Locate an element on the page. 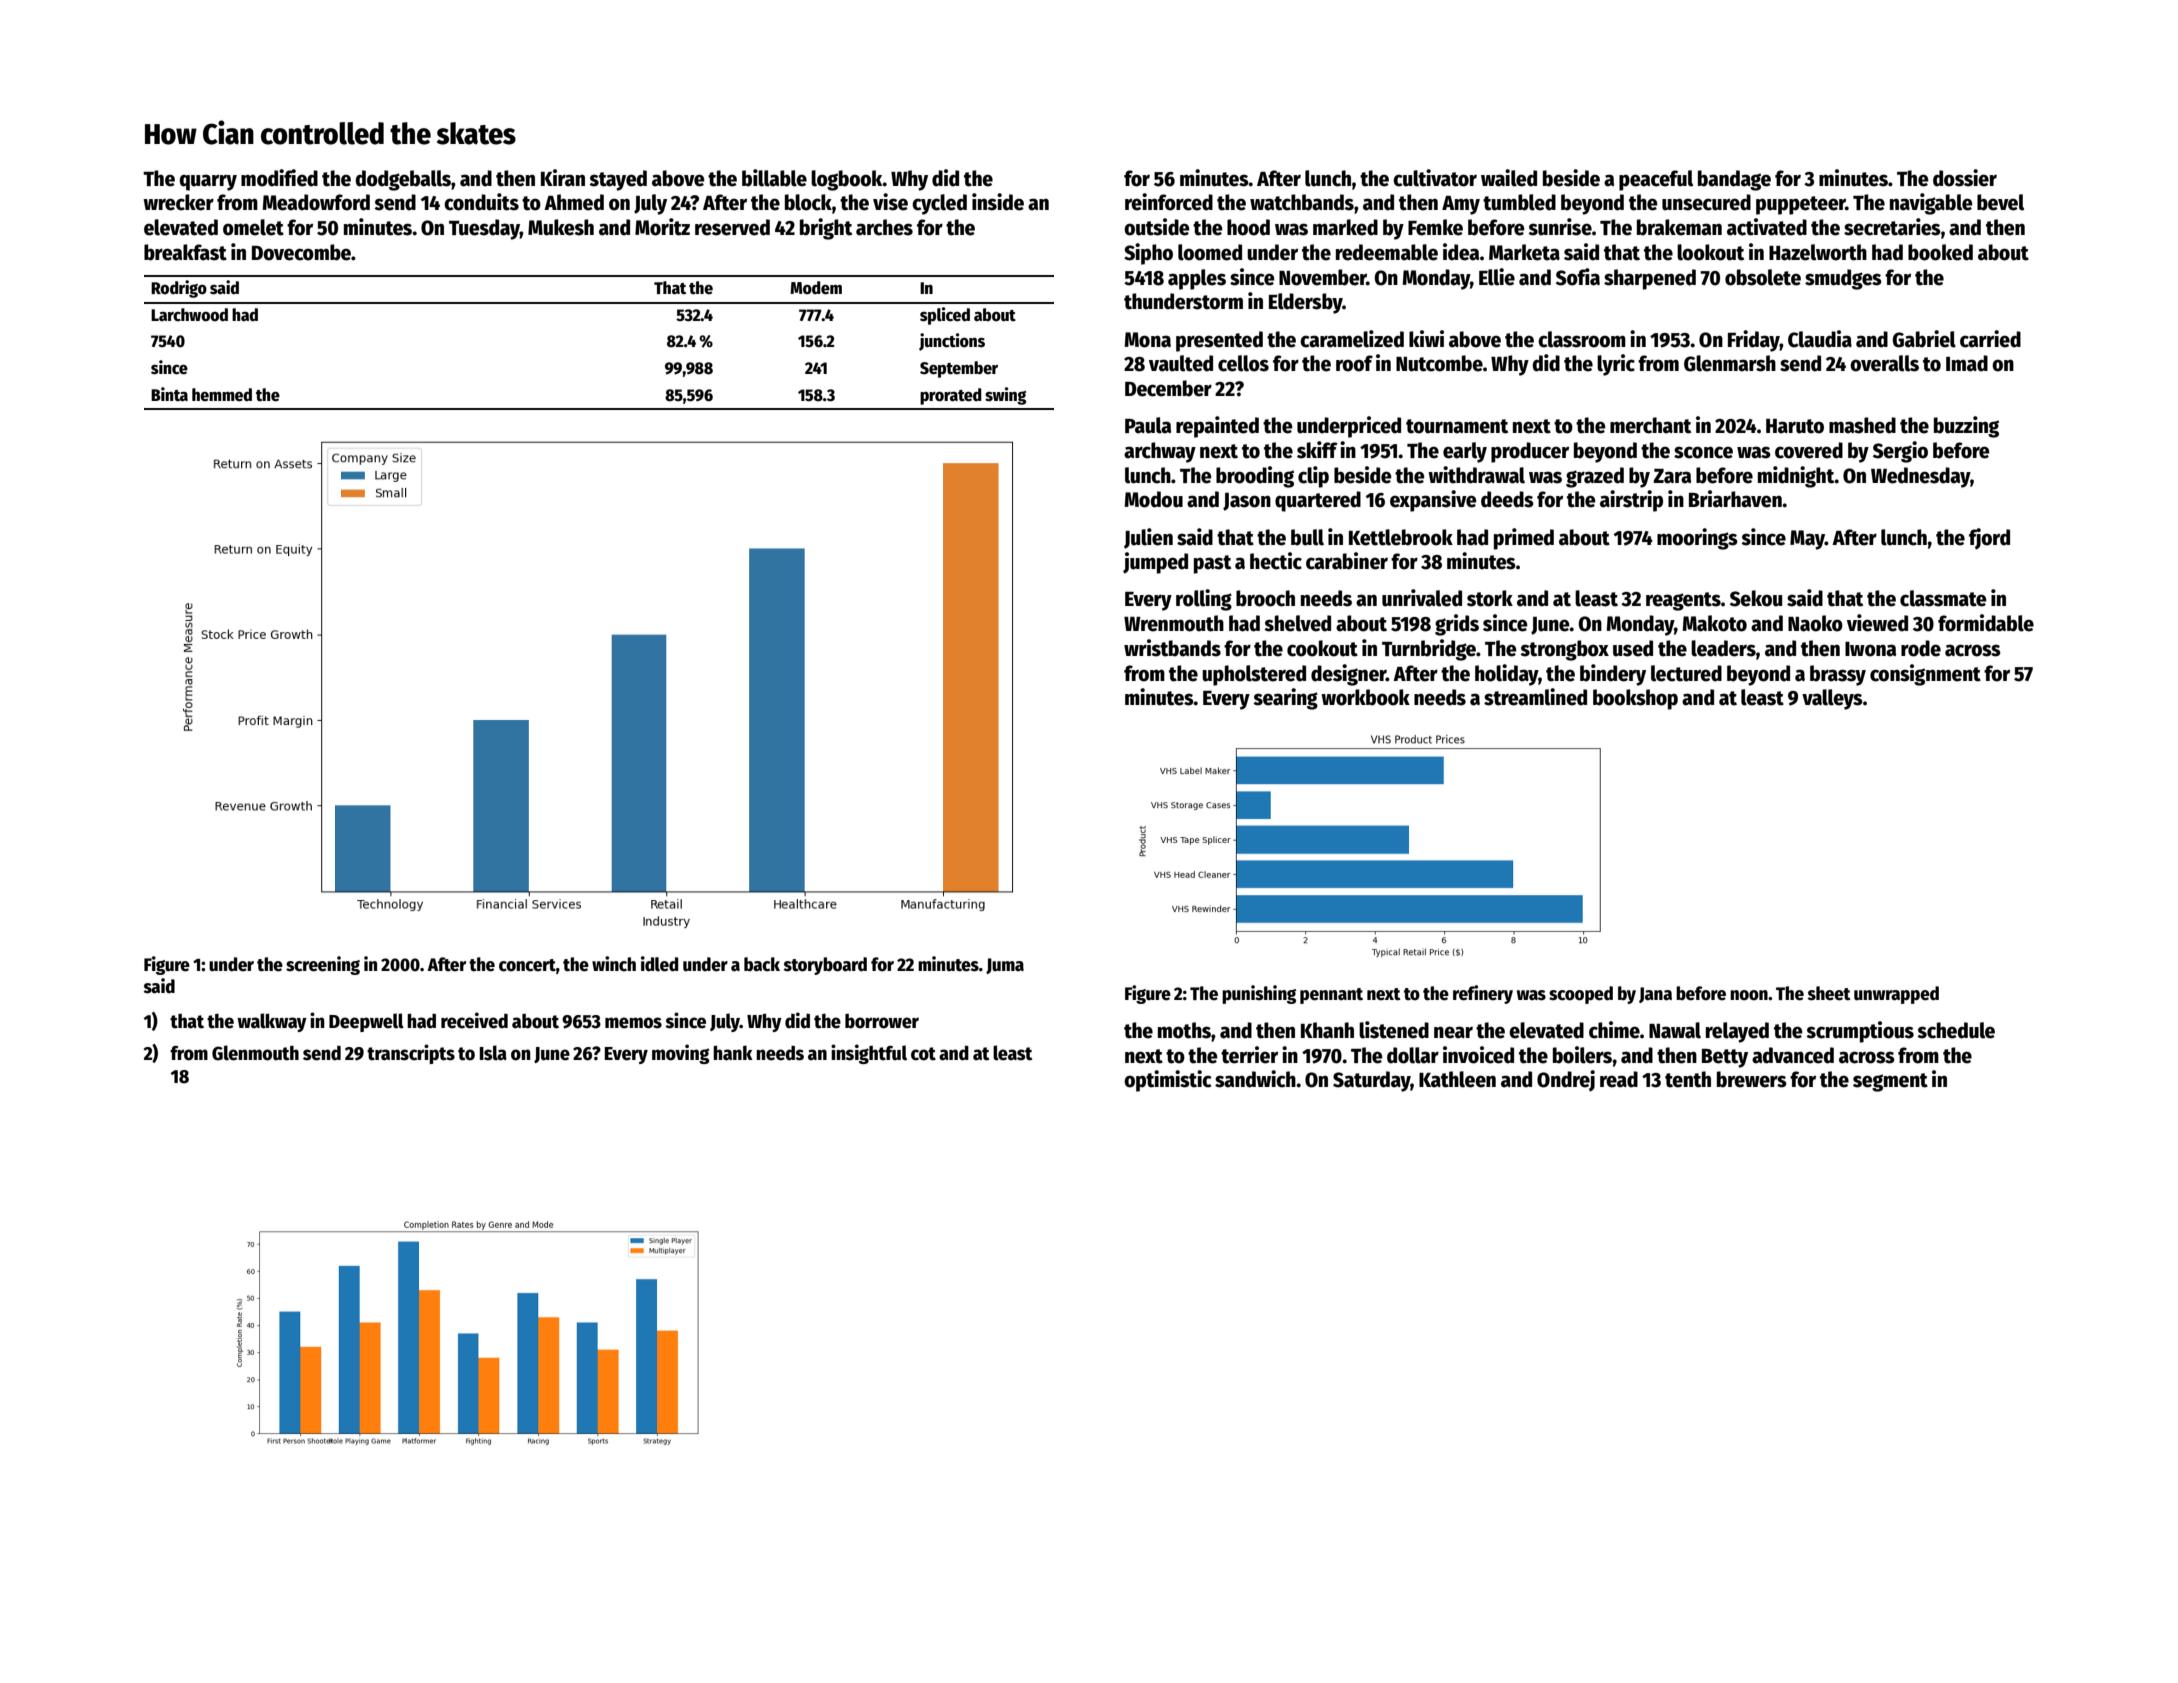 The width and height of the image is (2178, 1683). dossier is located at coordinates (1965, 178).
